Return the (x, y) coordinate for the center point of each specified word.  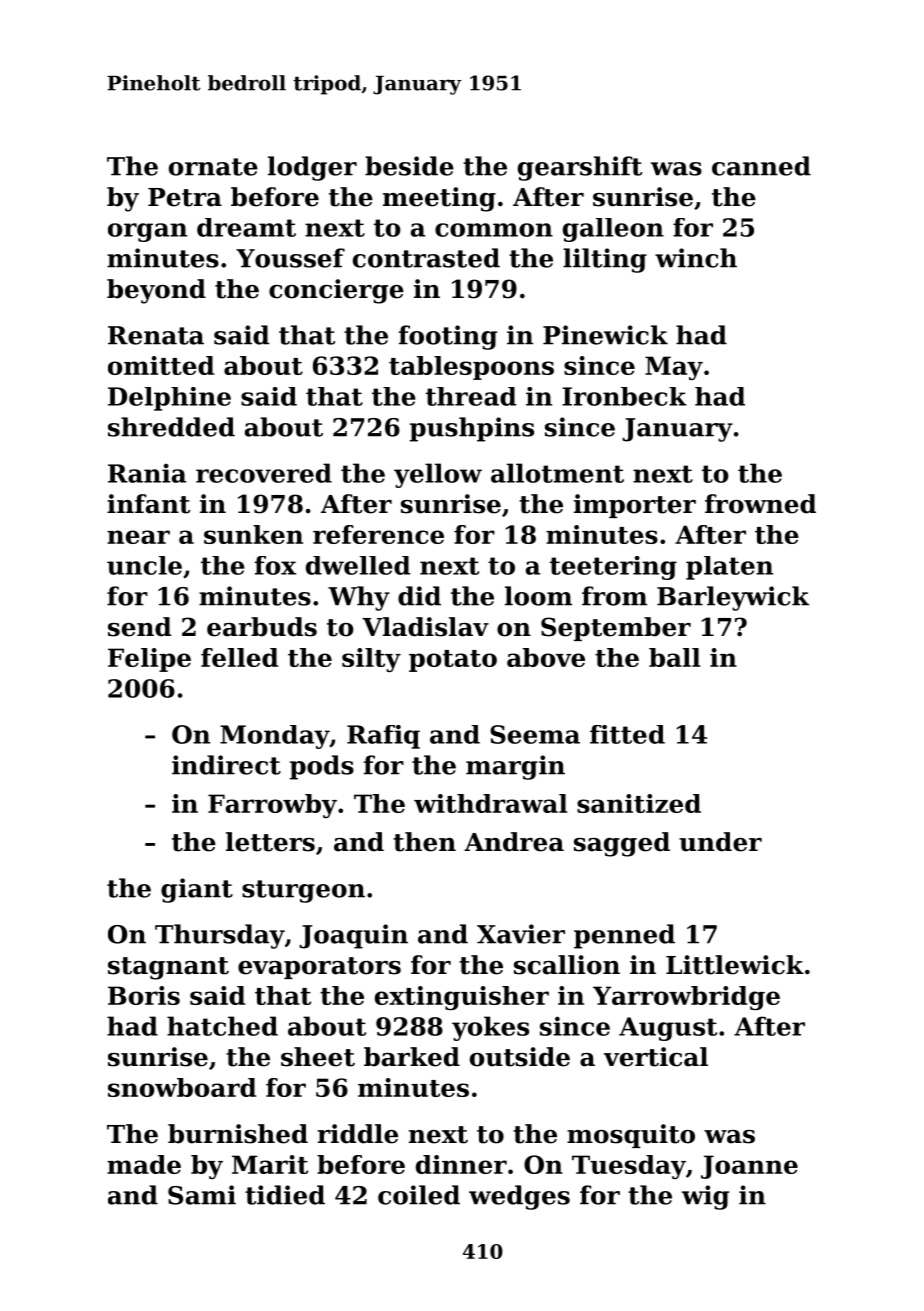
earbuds (262, 627)
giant (197, 890)
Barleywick (733, 598)
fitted (627, 734)
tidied (285, 1195)
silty (371, 660)
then (424, 842)
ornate (213, 167)
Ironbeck (624, 396)
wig (705, 1197)
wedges (519, 1197)
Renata (156, 335)
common (494, 230)
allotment (557, 473)
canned (761, 166)
